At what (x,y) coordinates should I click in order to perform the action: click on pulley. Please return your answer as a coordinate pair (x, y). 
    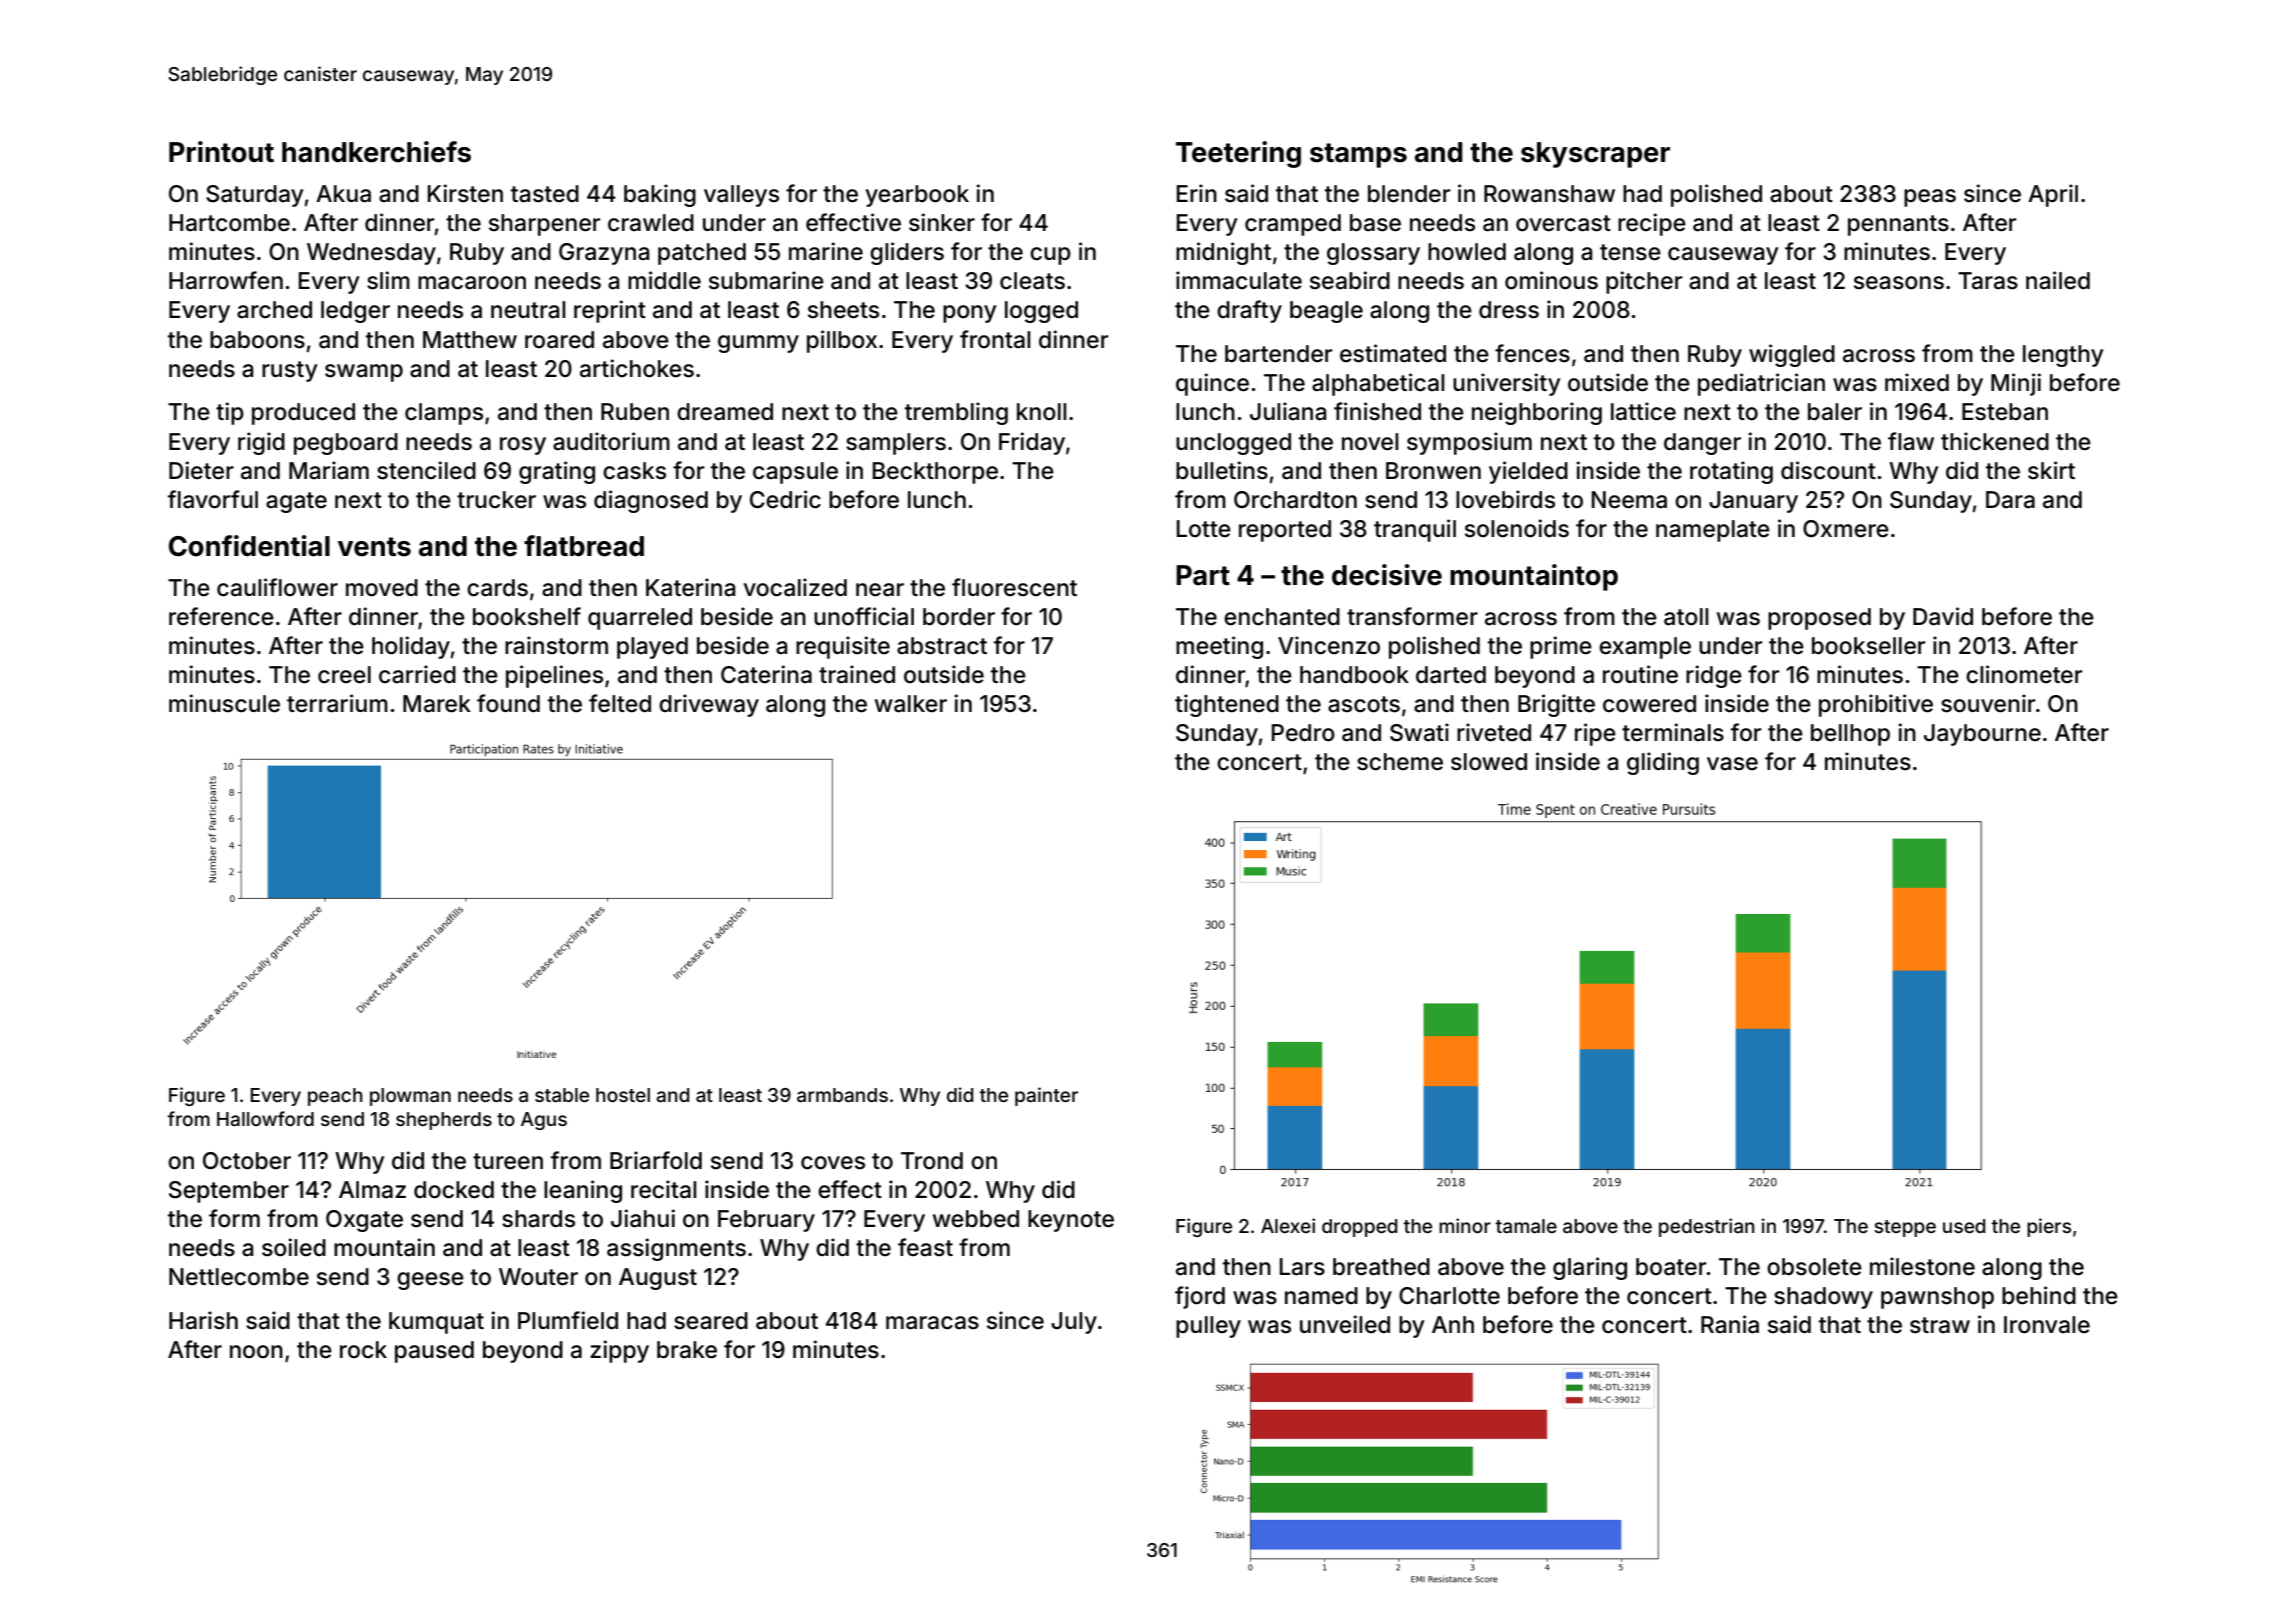
    Looking at the image, I should click on (1208, 1327).
